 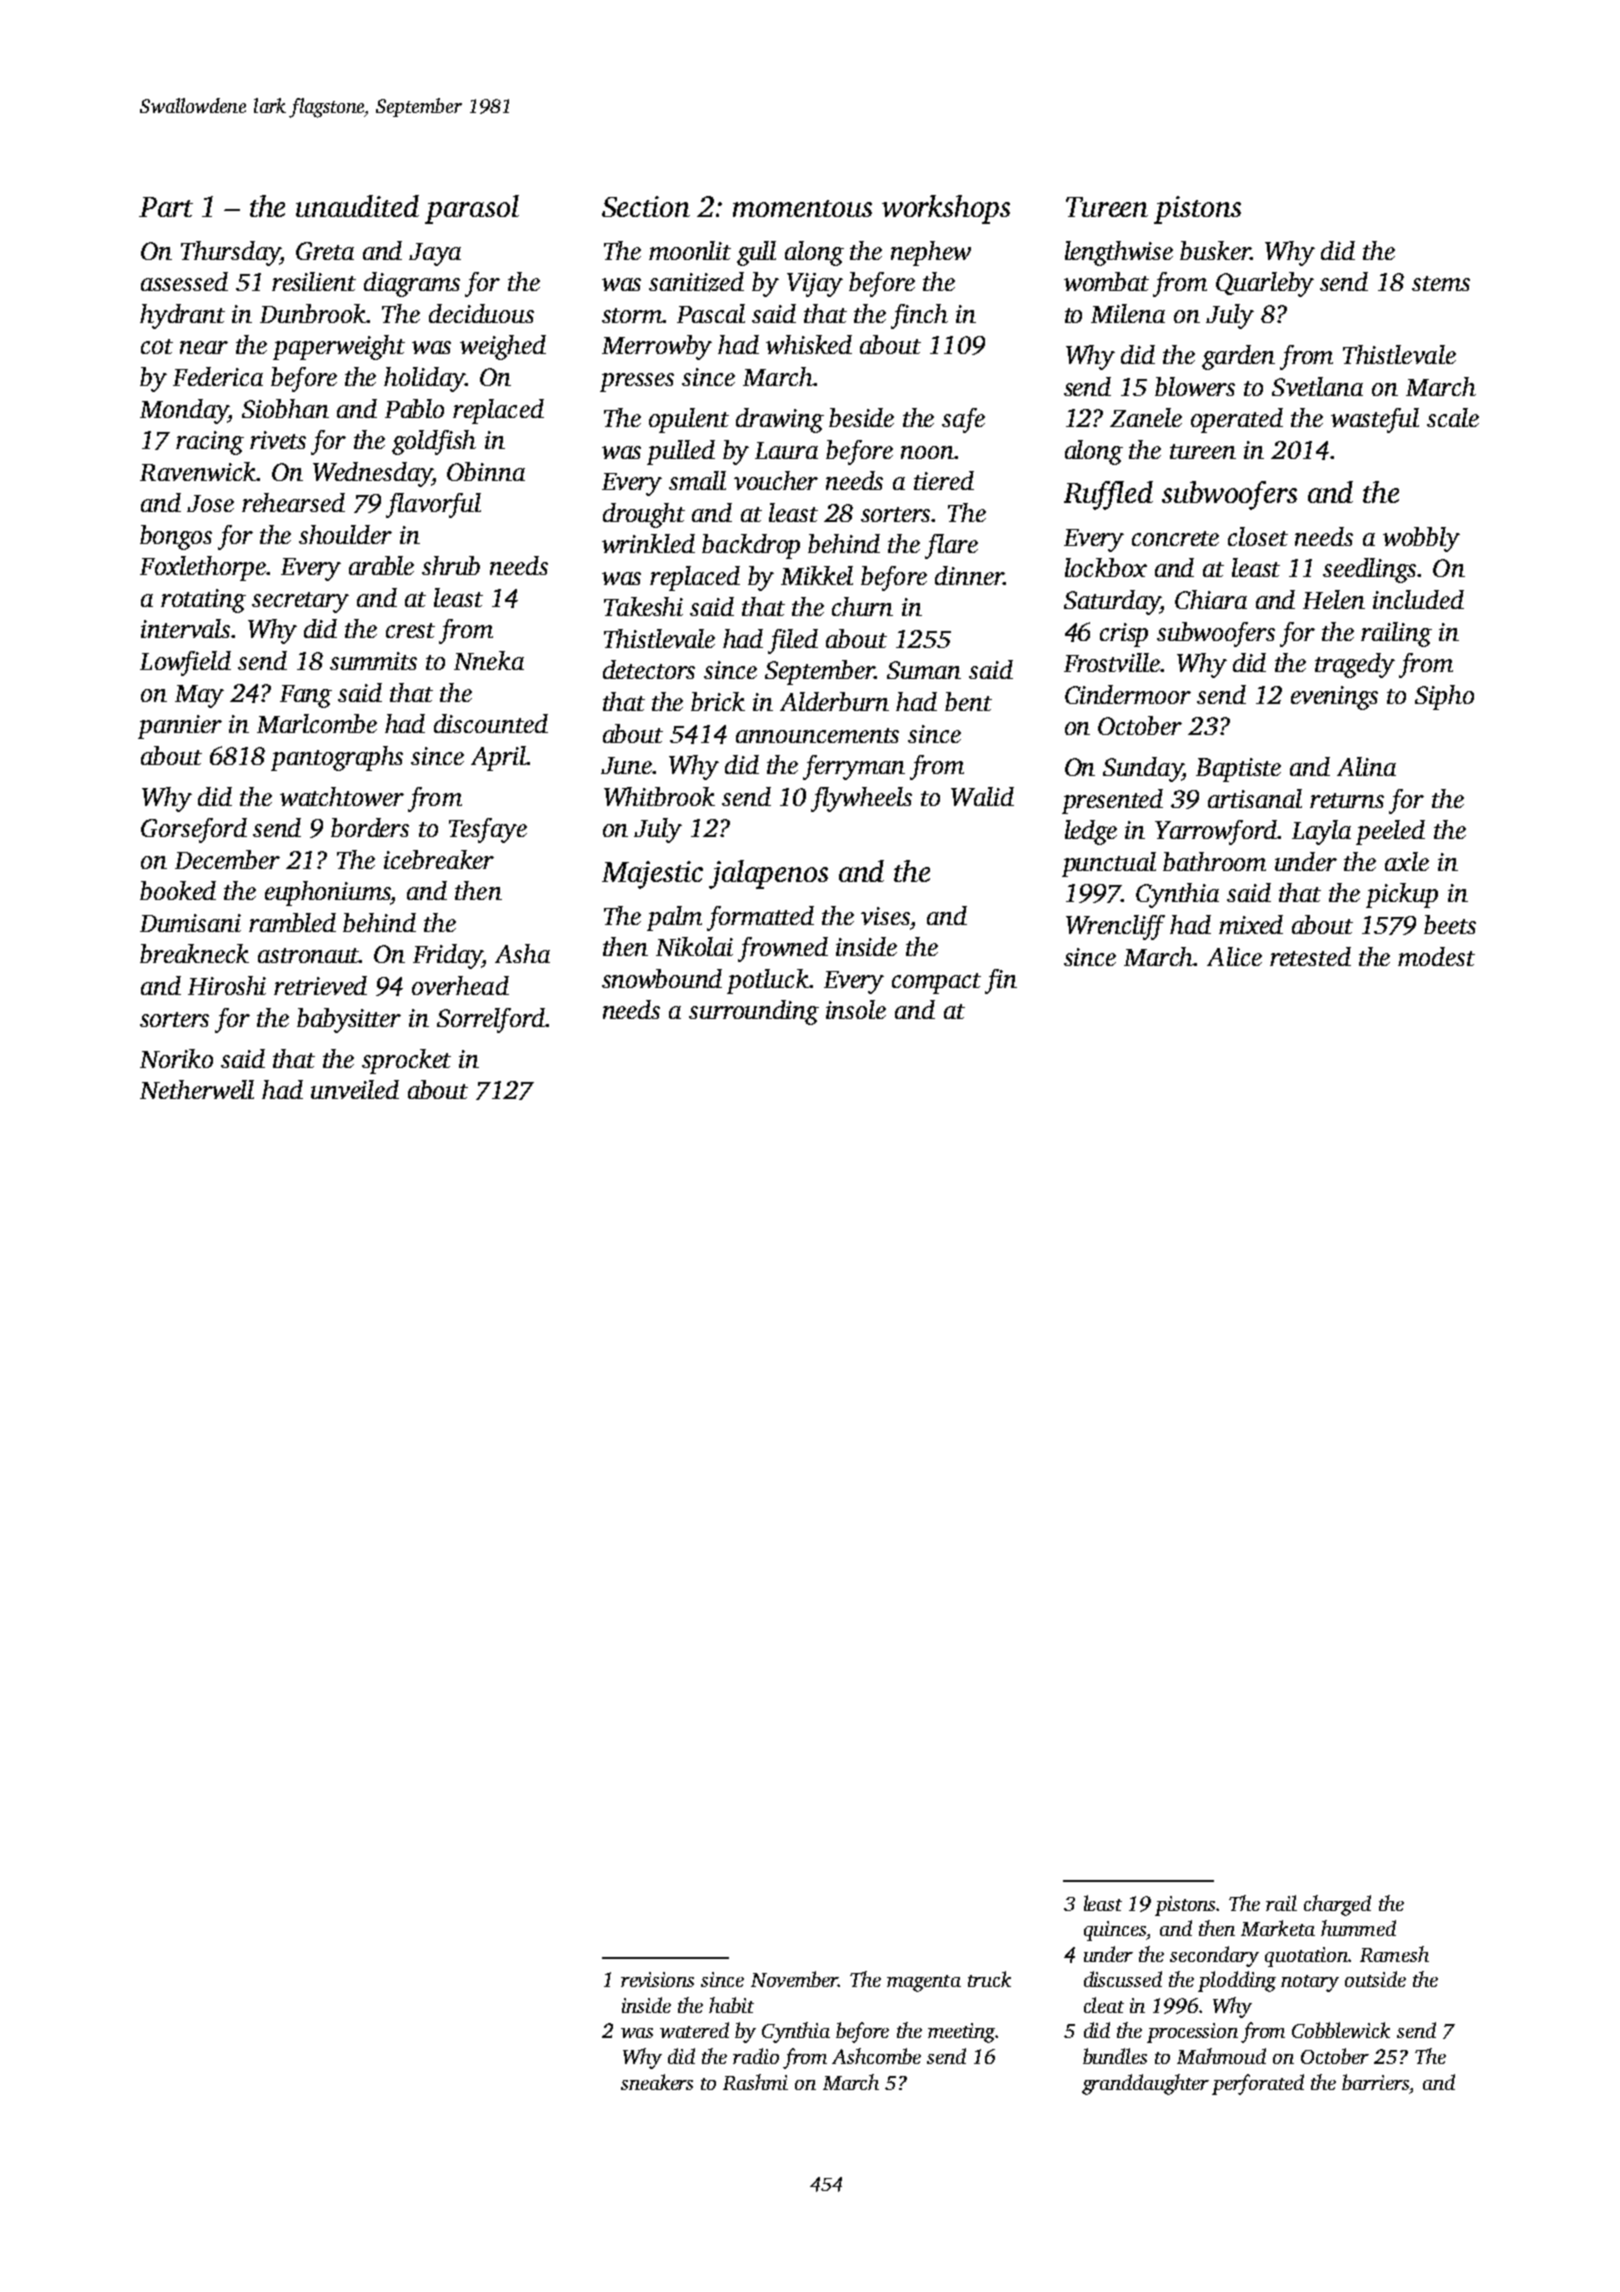 What do you see at coordinates (1215, 250) in the screenshot?
I see `busker` at bounding box center [1215, 250].
